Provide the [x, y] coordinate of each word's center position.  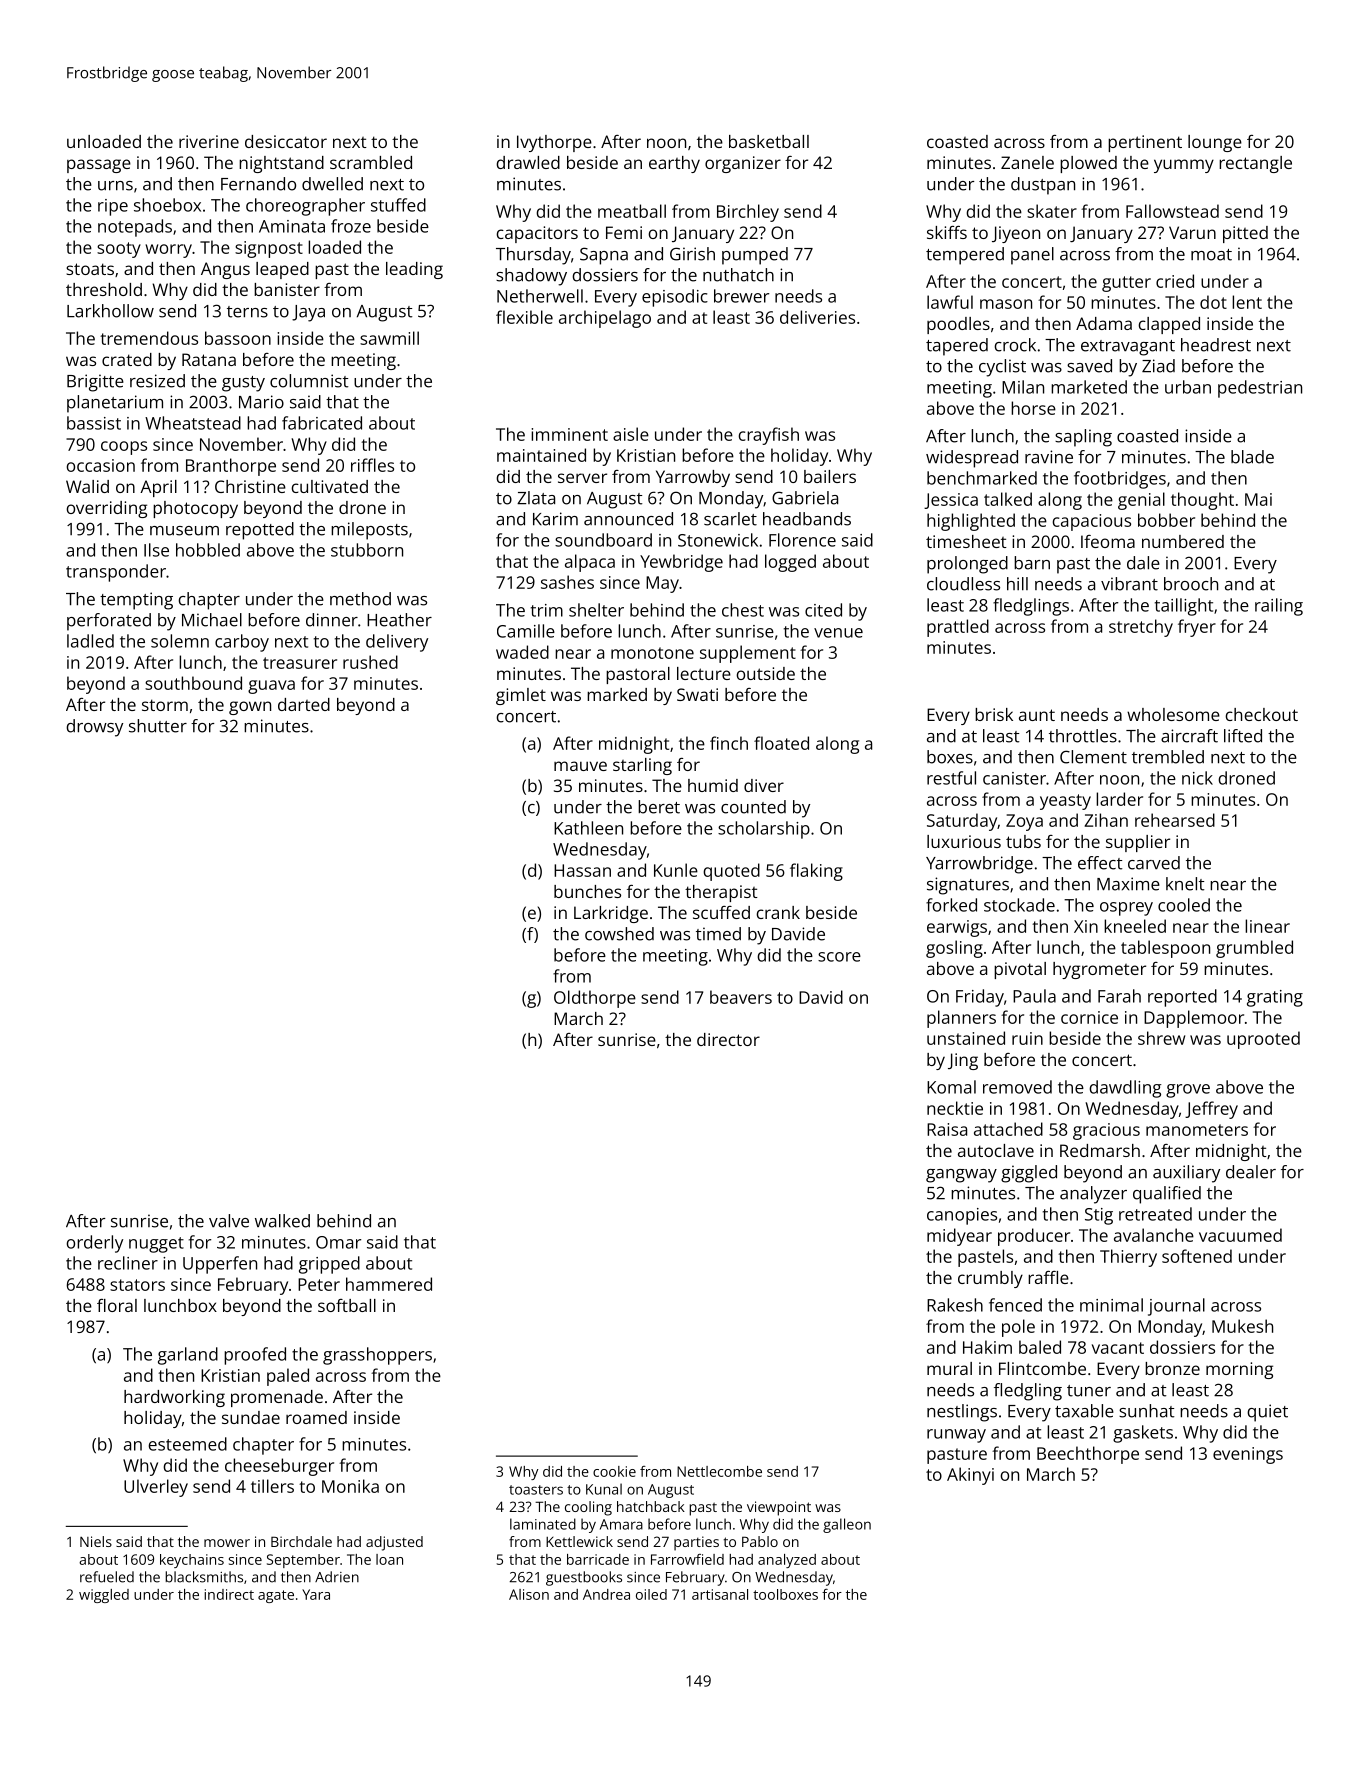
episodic [675, 298]
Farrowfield [687, 1559]
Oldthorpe [595, 999]
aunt [1037, 715]
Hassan [582, 870]
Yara [316, 1594]
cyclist [1002, 368]
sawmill [389, 338]
